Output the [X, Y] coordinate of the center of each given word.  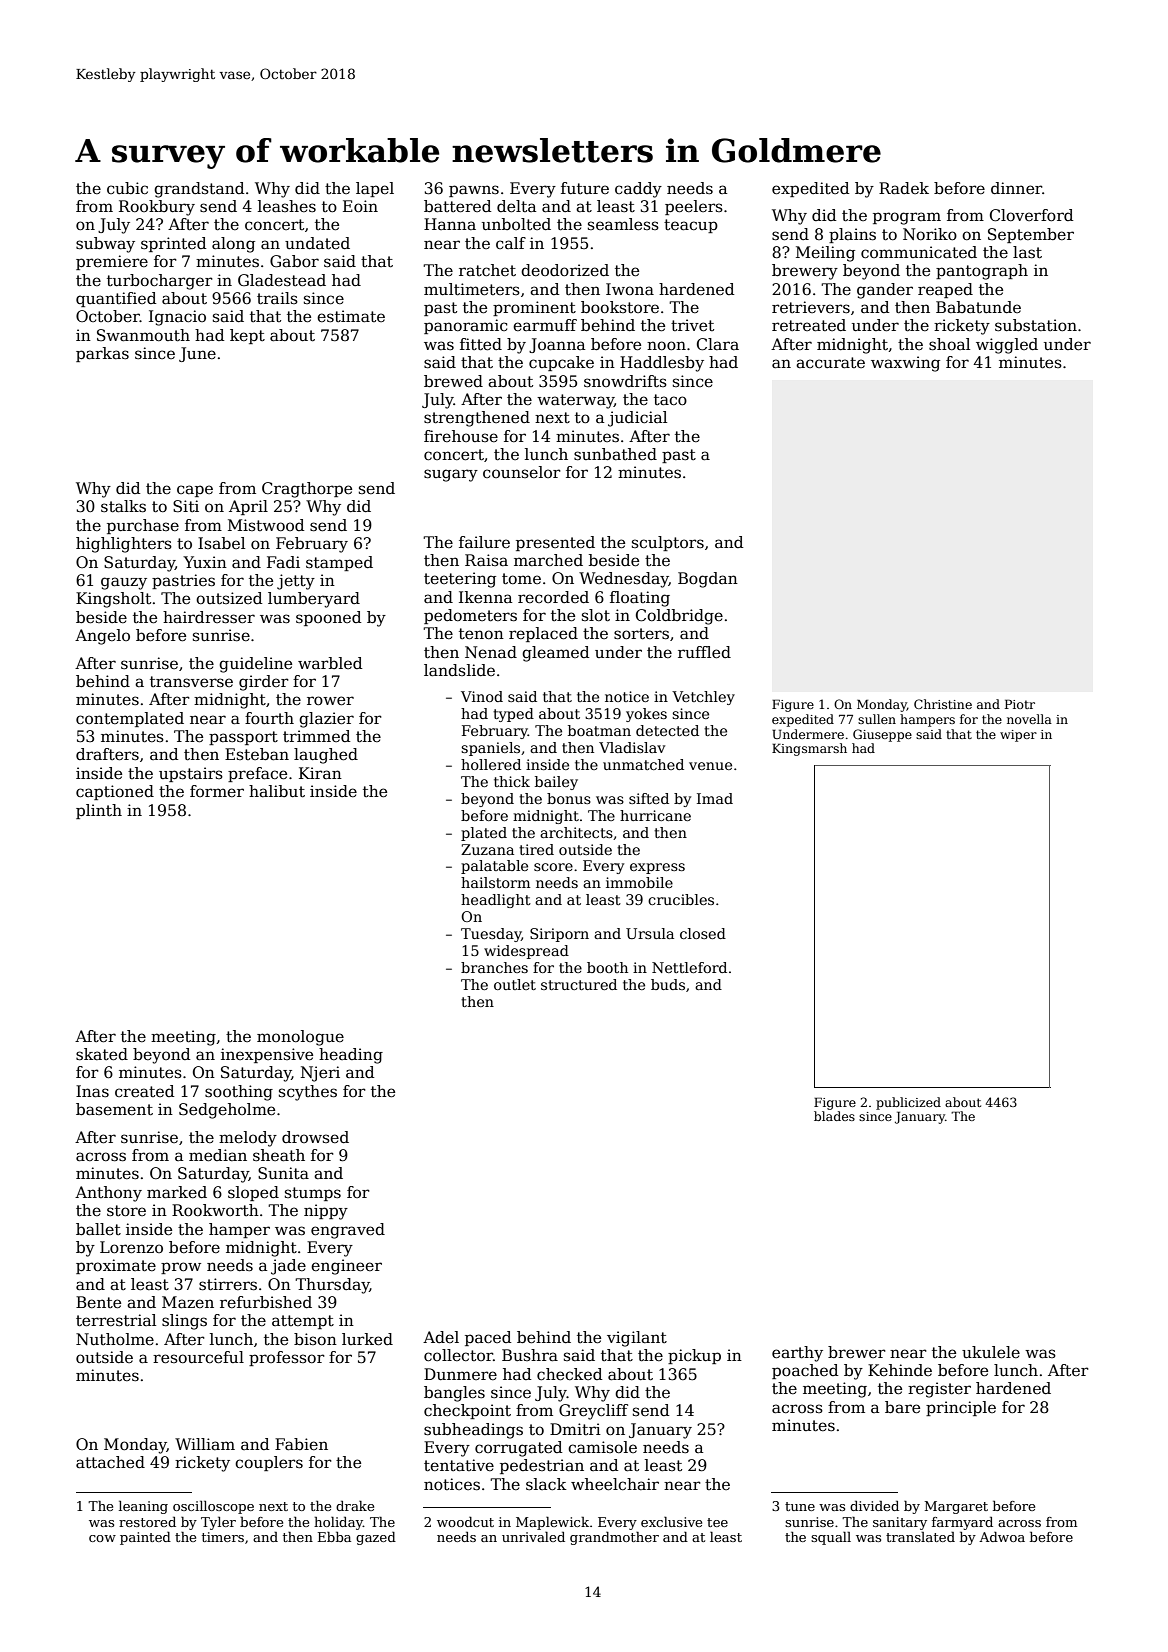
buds [668, 984]
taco [670, 399]
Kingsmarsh [809, 749]
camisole [602, 1447]
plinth [99, 811]
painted [145, 1538]
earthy [797, 1354]
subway [105, 245]
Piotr [1020, 704]
